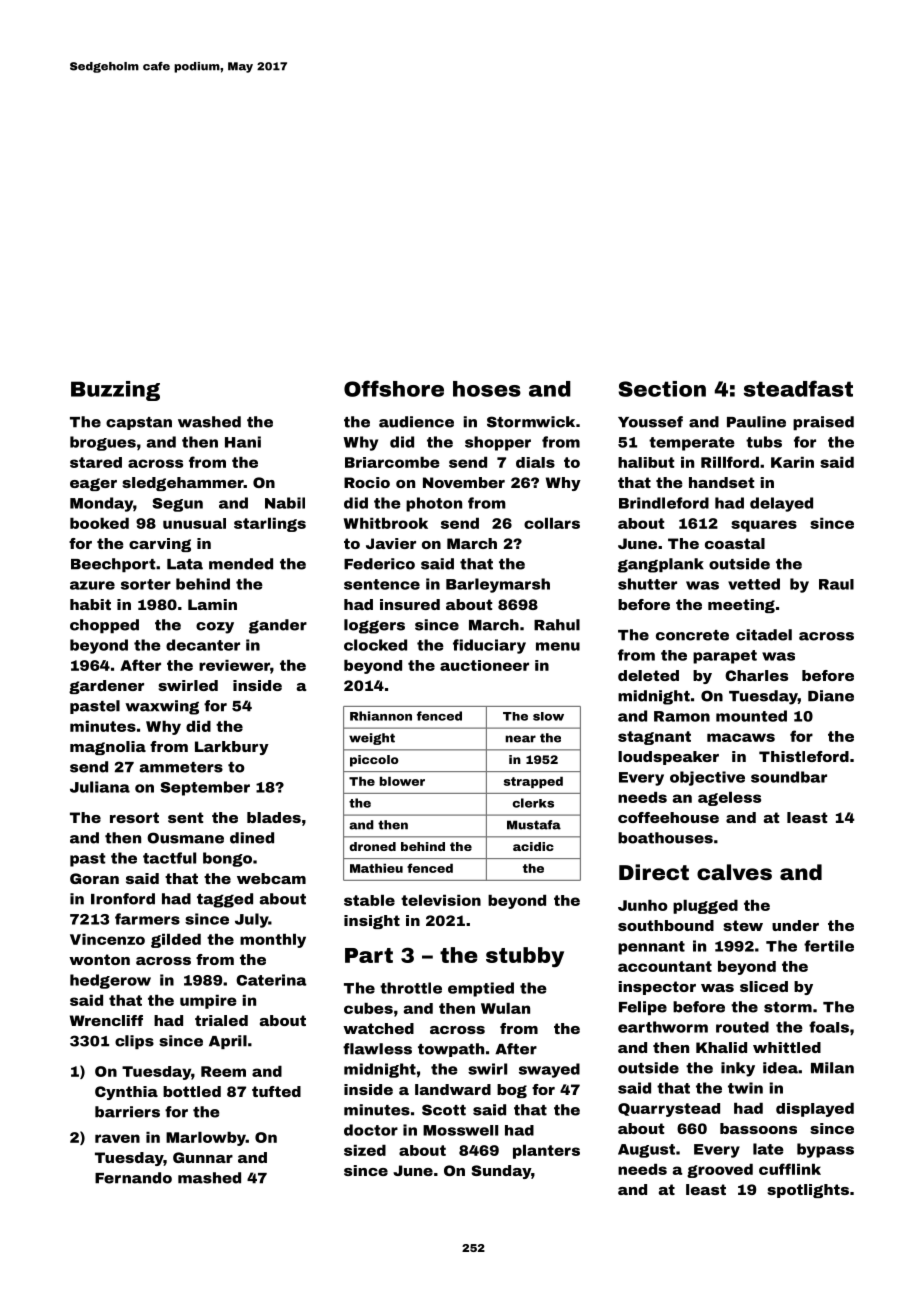 The height and width of the screenshot is (1308, 924). I want to click on Fernando, so click(133, 1178).
